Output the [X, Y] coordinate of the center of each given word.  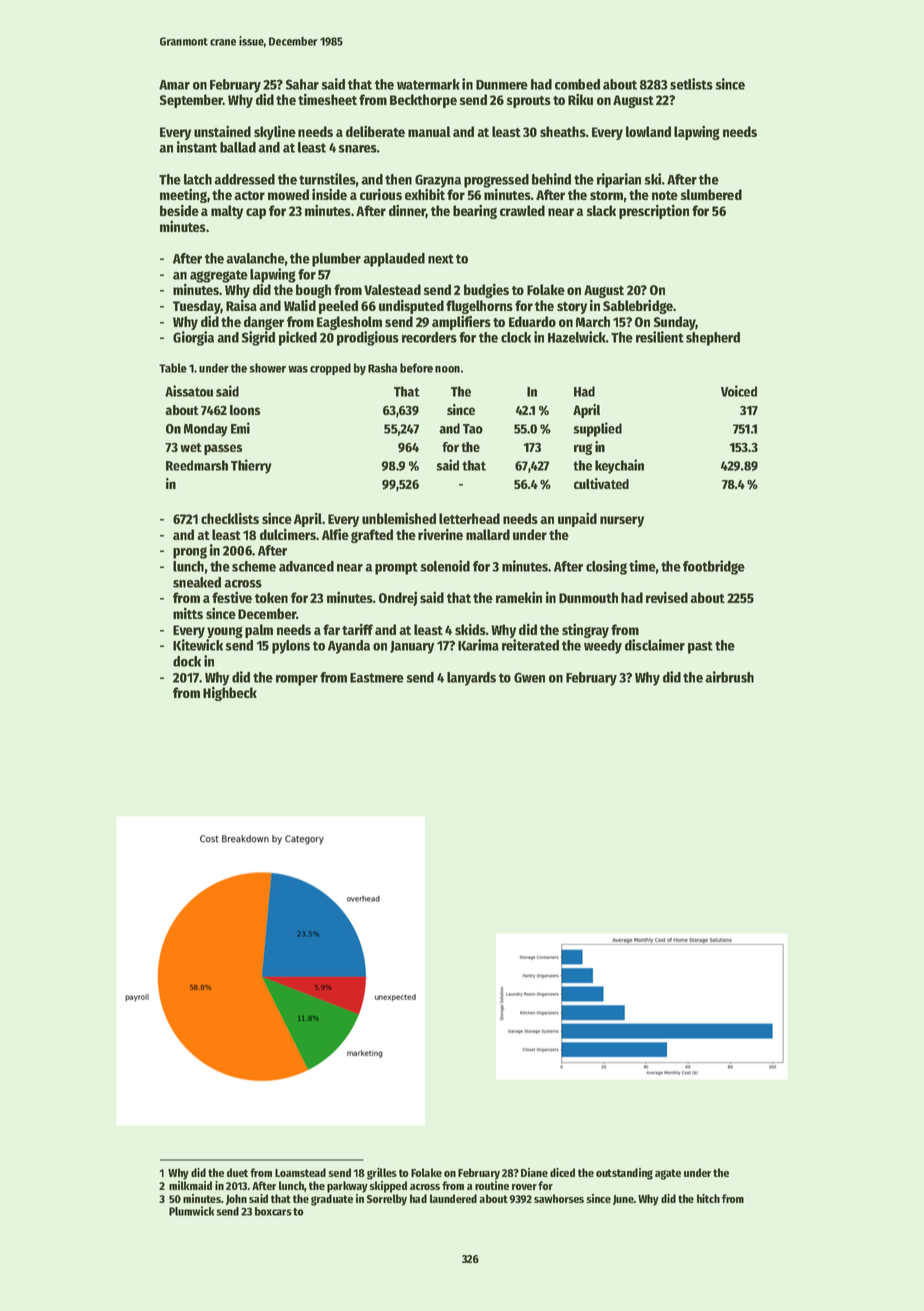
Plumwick [191, 1211]
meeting [183, 195]
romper [297, 680]
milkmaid [190, 1185]
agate [668, 1174]
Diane [534, 1172]
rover [524, 1187]
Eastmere [377, 678]
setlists [691, 84]
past [700, 647]
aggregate [219, 276]
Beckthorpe [423, 101]
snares [358, 149]
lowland [648, 131]
